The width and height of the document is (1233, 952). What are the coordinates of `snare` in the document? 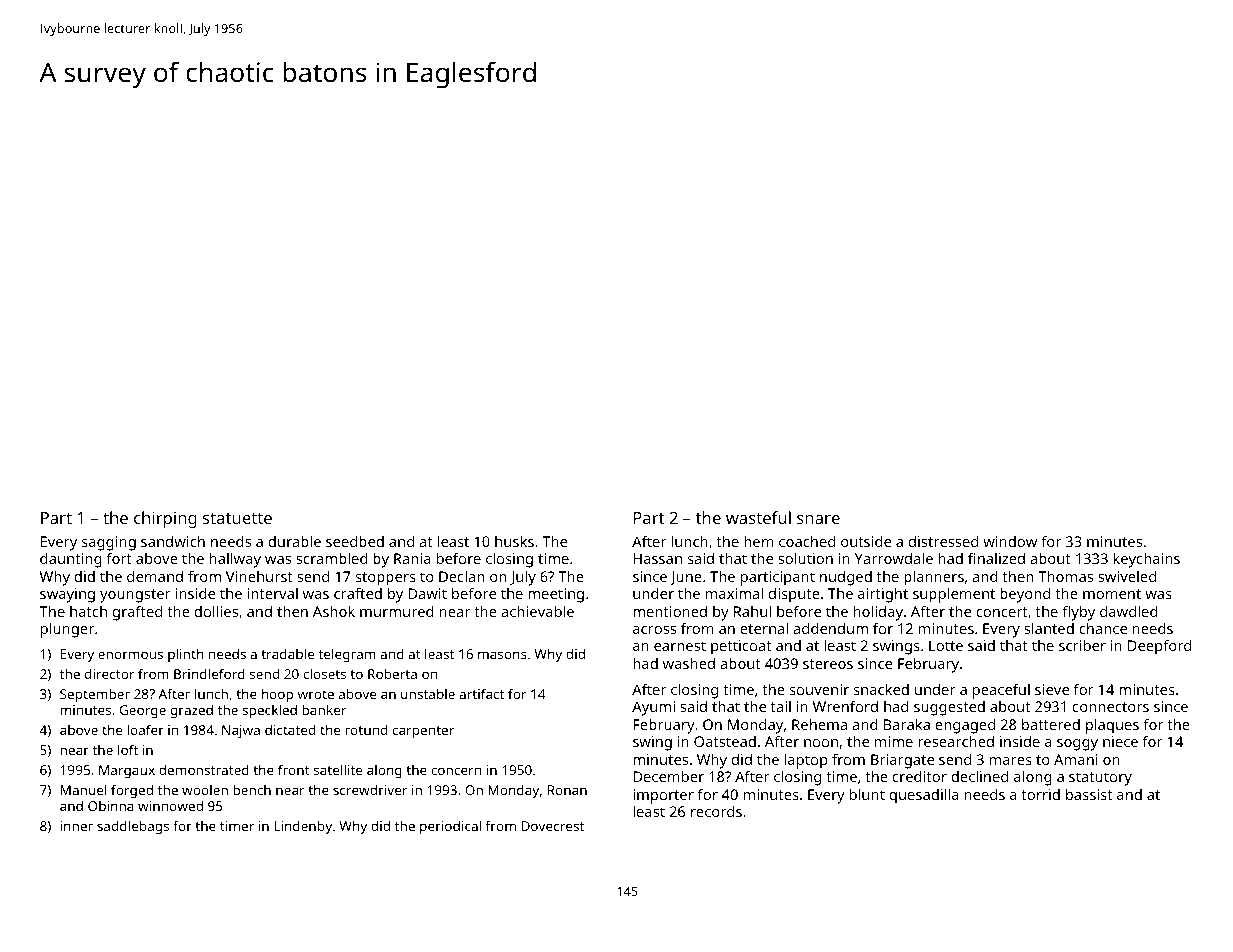 It's located at (818, 519).
